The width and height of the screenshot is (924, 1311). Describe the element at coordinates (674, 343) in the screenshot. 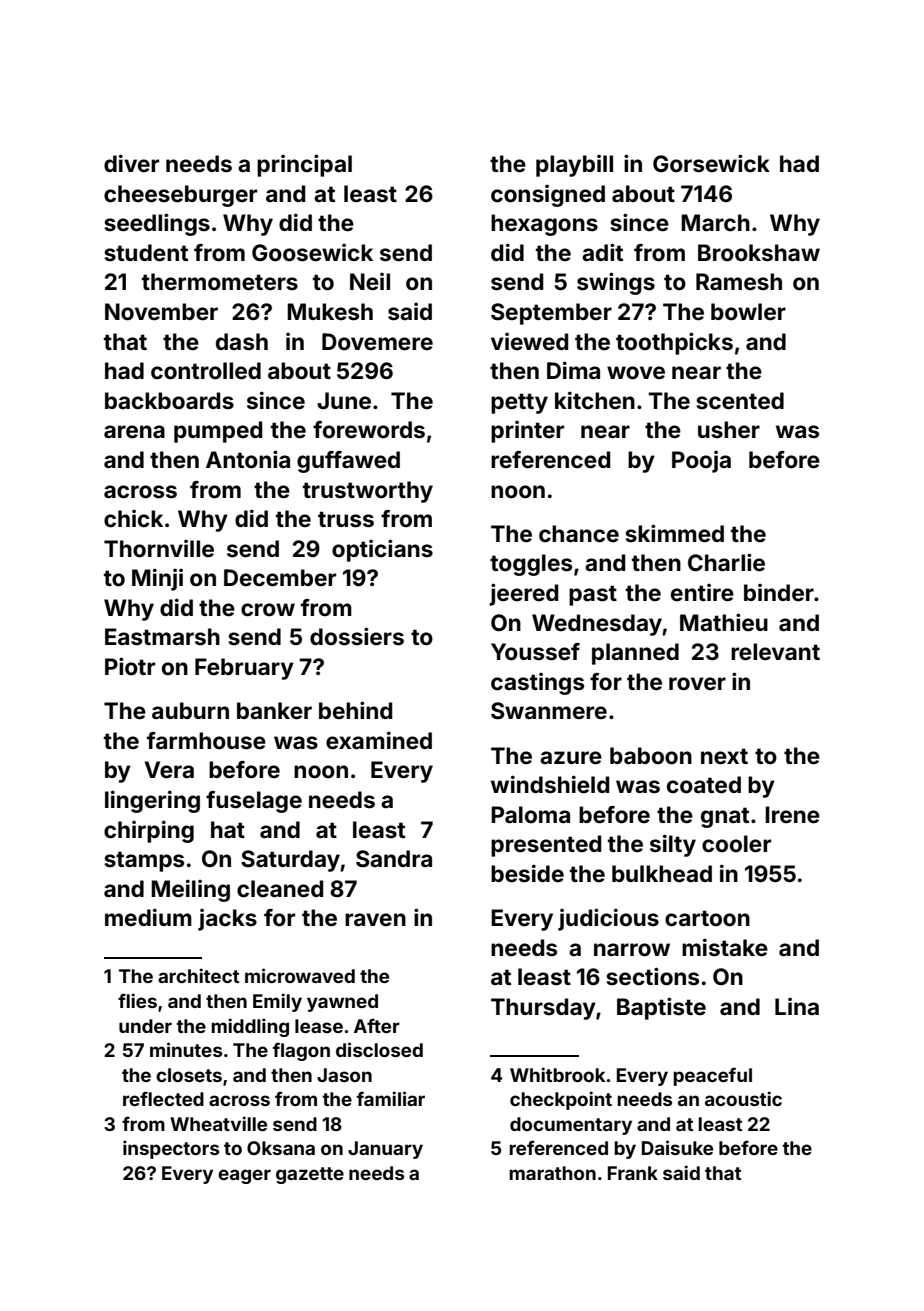

I see `toothpicks` at that location.
